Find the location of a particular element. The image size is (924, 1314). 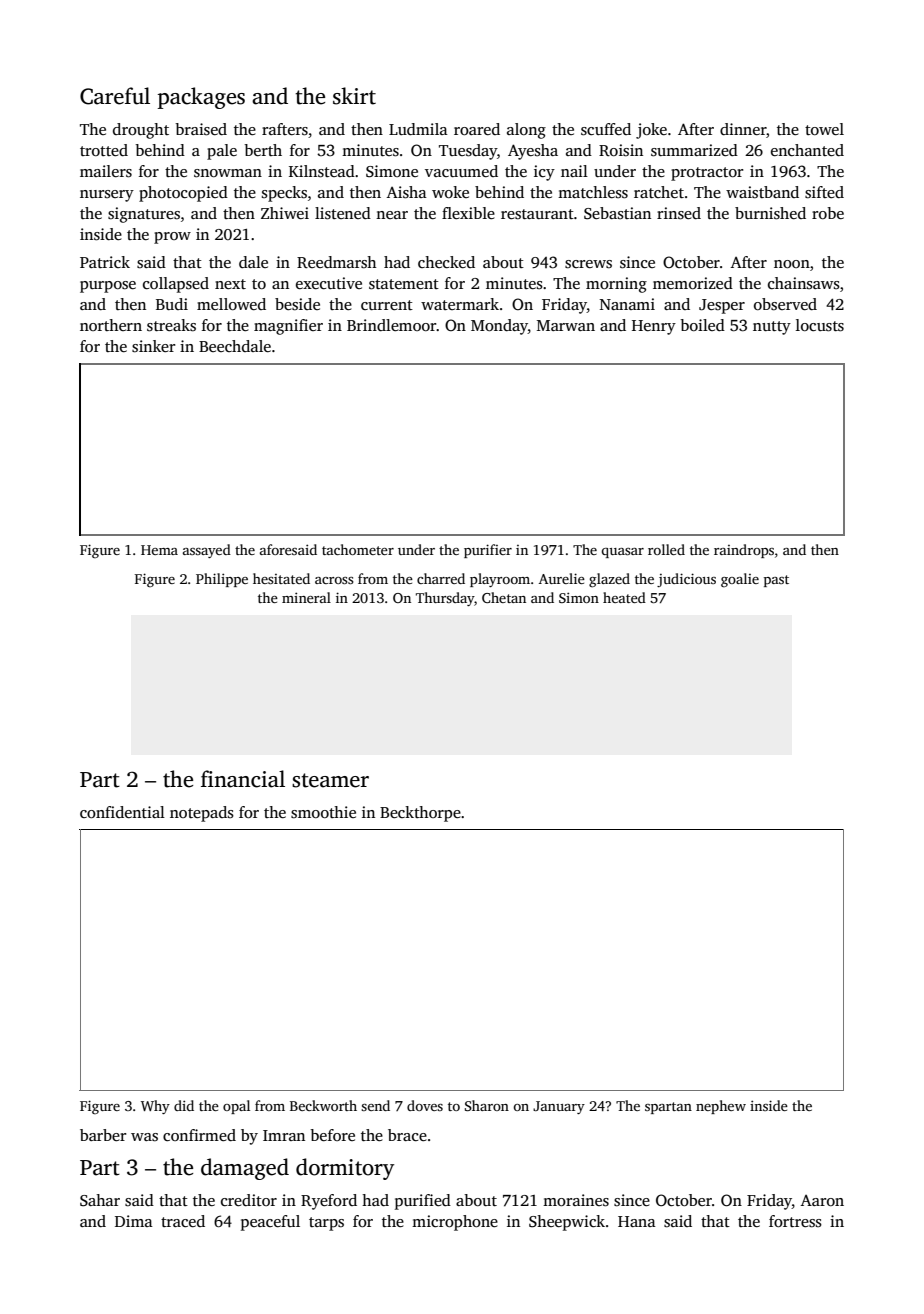

Beckthorpe is located at coordinates (420, 814).
